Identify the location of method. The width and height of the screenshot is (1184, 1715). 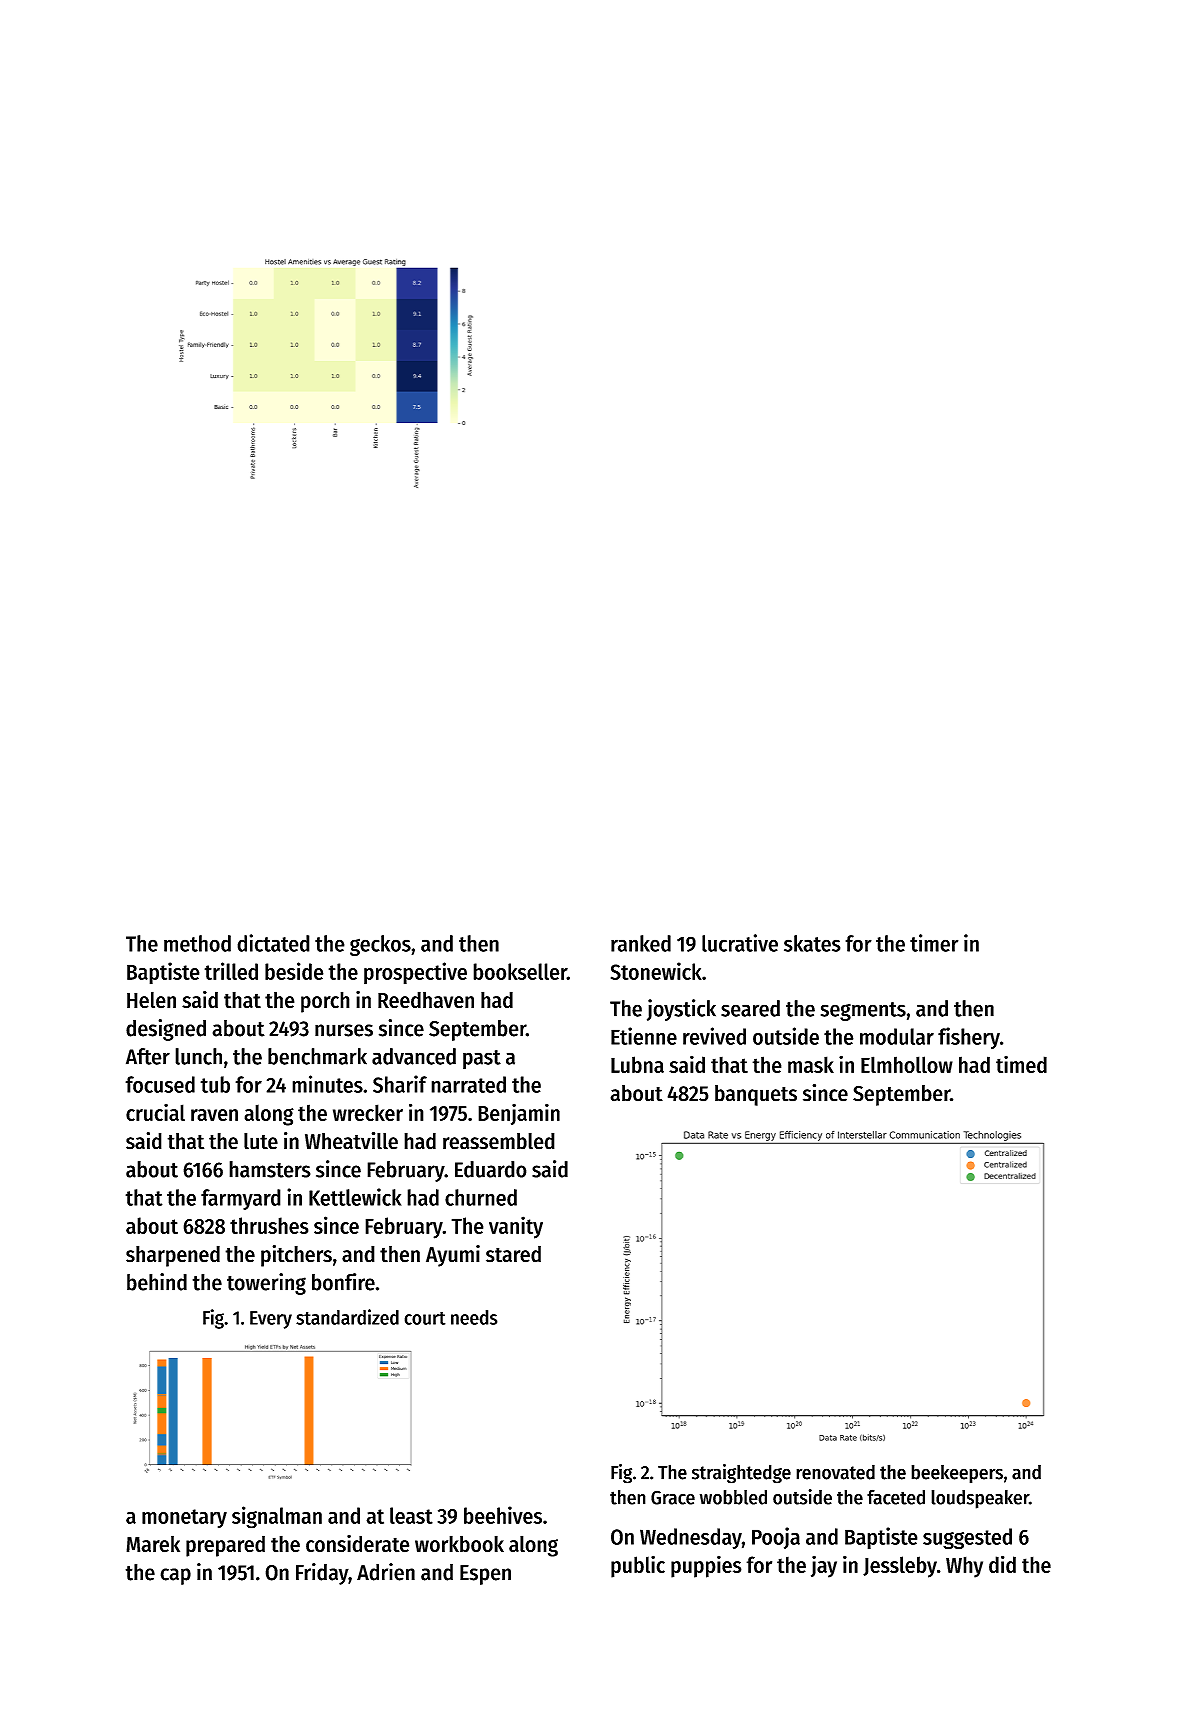
(197, 943).
